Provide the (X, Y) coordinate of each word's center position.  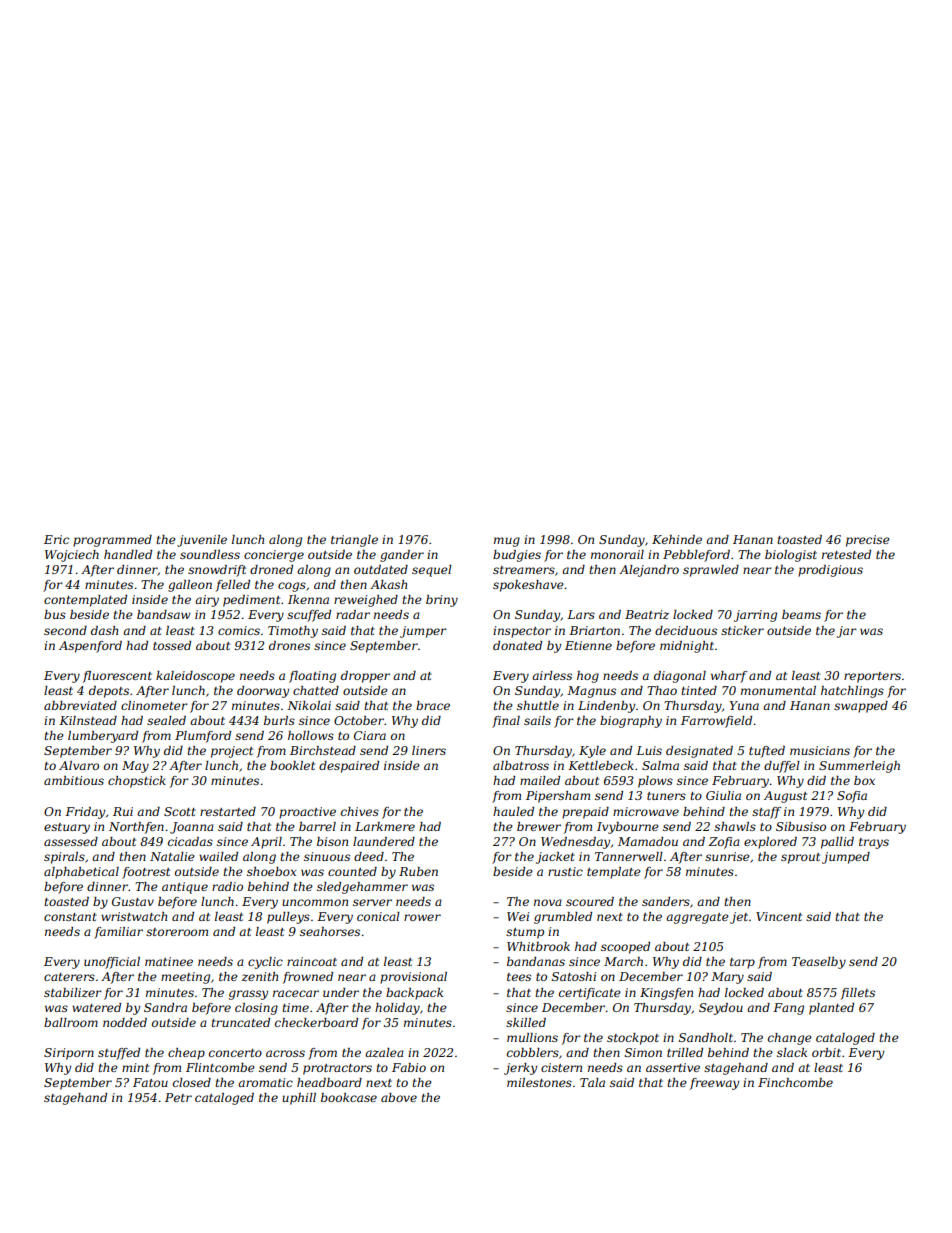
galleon (190, 586)
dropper (365, 677)
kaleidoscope (195, 677)
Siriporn (69, 1054)
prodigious (830, 571)
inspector (522, 632)
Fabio (409, 1067)
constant (70, 917)
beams (801, 614)
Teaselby (819, 963)
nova (548, 902)
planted (831, 1009)
